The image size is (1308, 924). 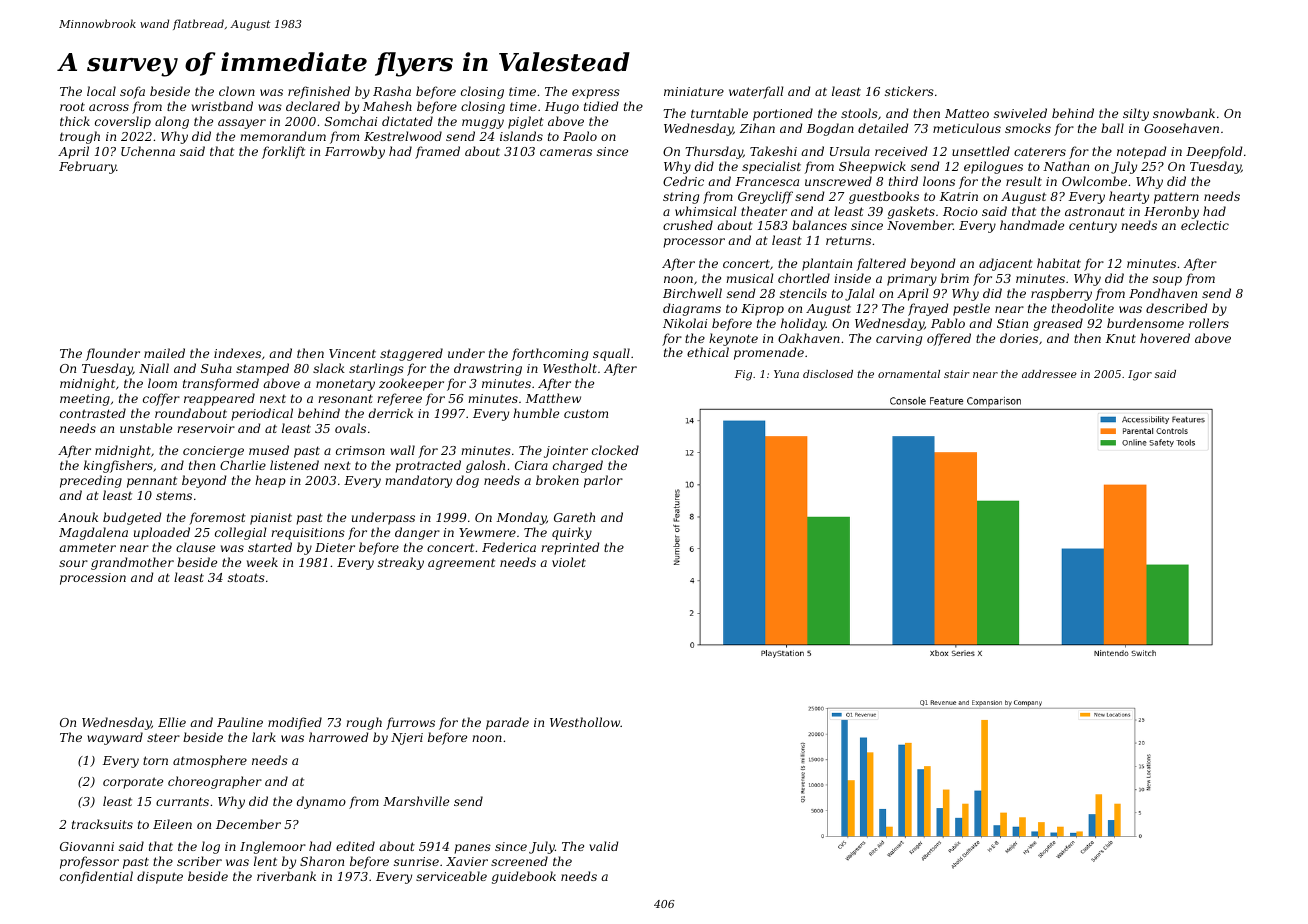 I want to click on stoats, so click(x=246, y=577).
